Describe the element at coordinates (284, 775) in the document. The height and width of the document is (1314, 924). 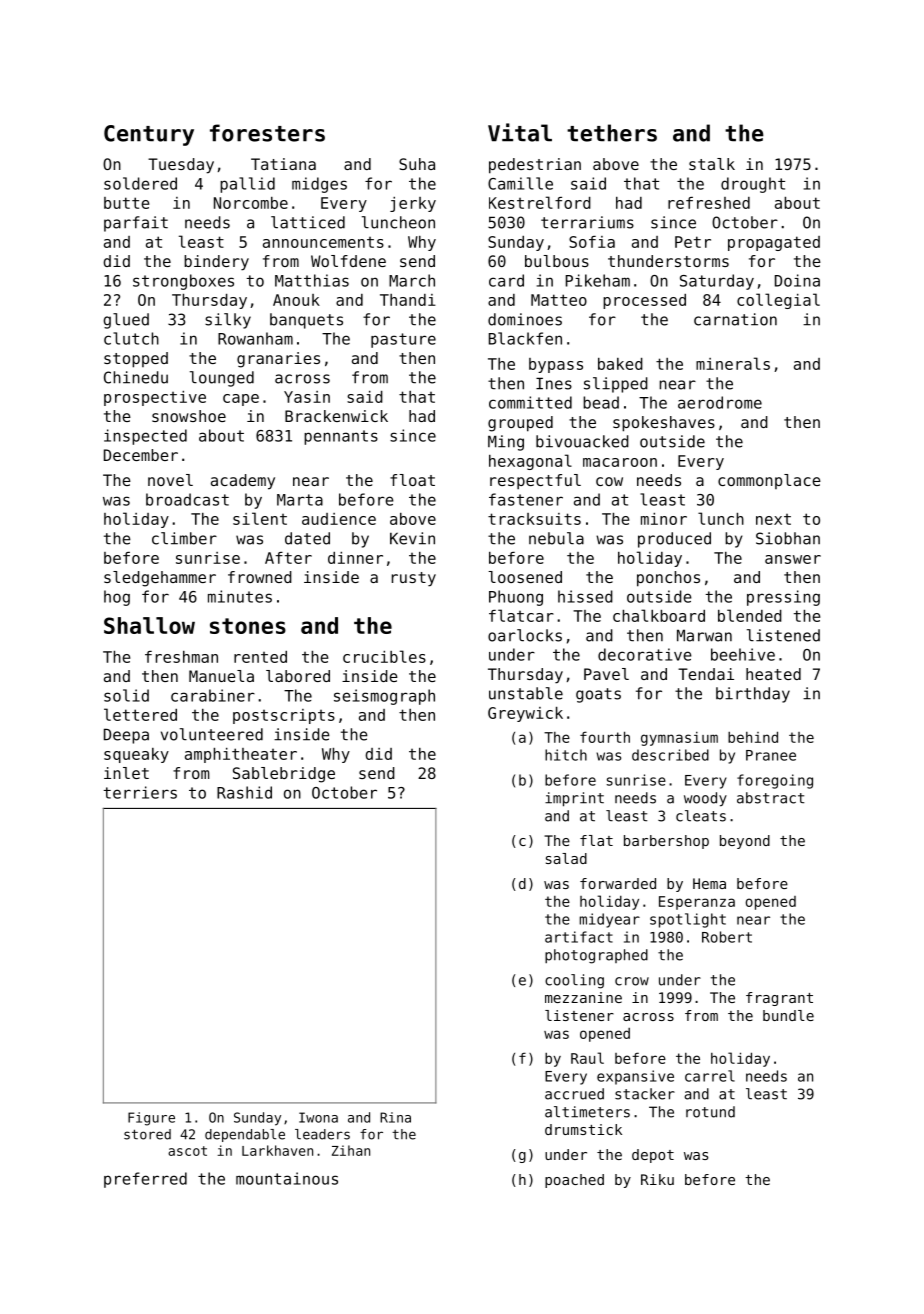
I see `Sablebridge` at that location.
